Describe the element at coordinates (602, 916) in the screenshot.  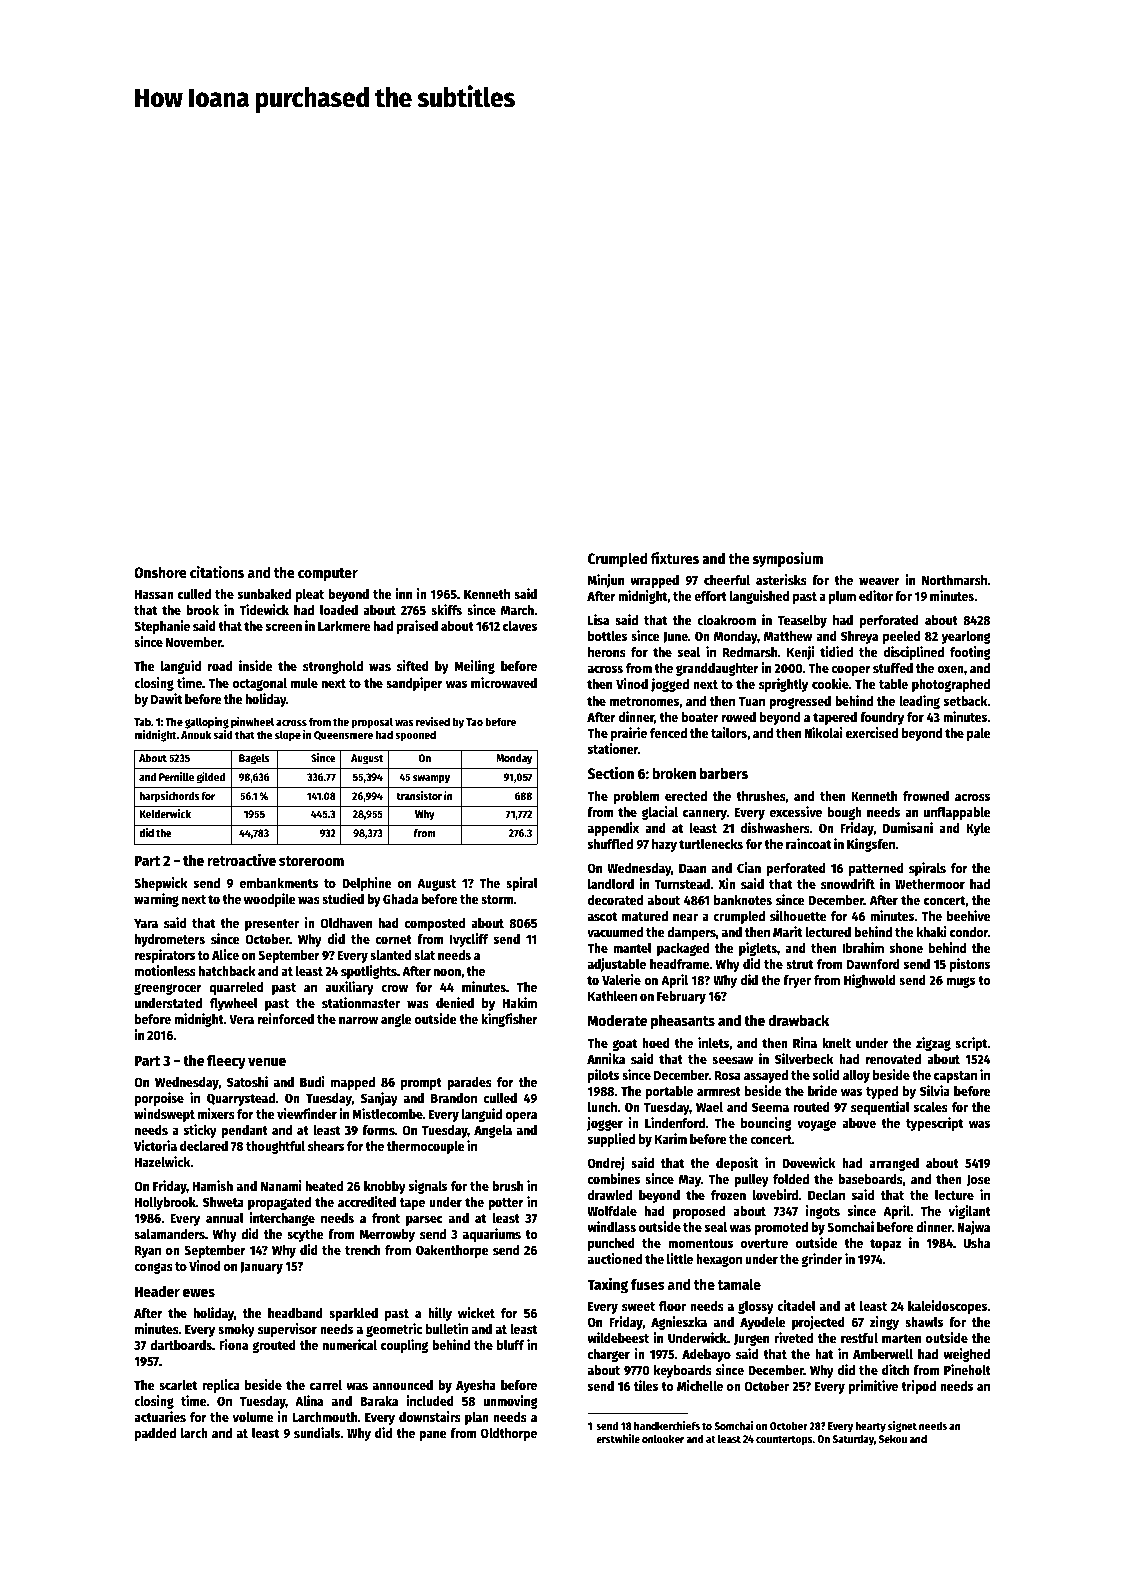
I see `ascot` at that location.
